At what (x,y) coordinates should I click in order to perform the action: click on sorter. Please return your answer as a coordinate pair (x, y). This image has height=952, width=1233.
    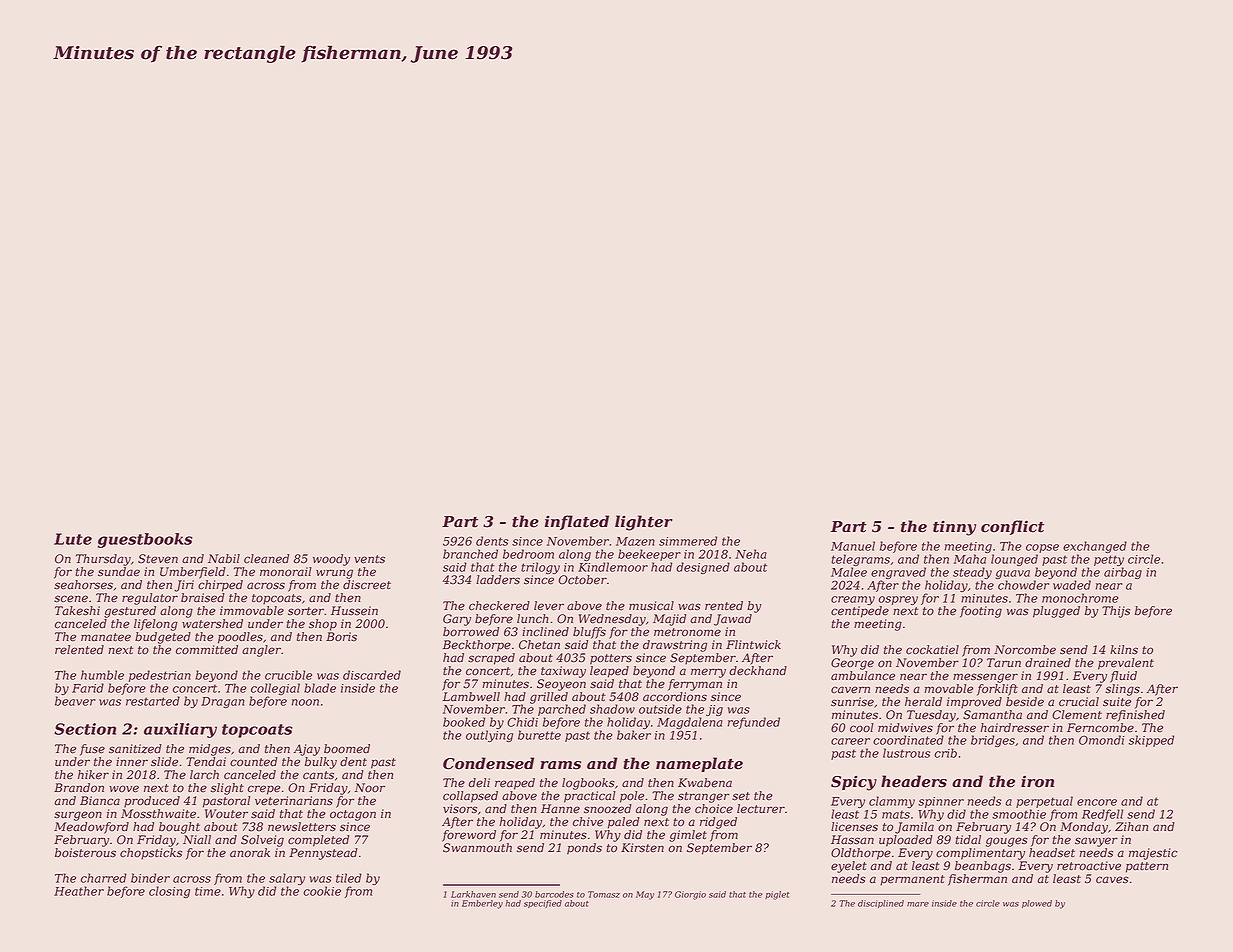
    Looking at the image, I should click on (306, 611).
